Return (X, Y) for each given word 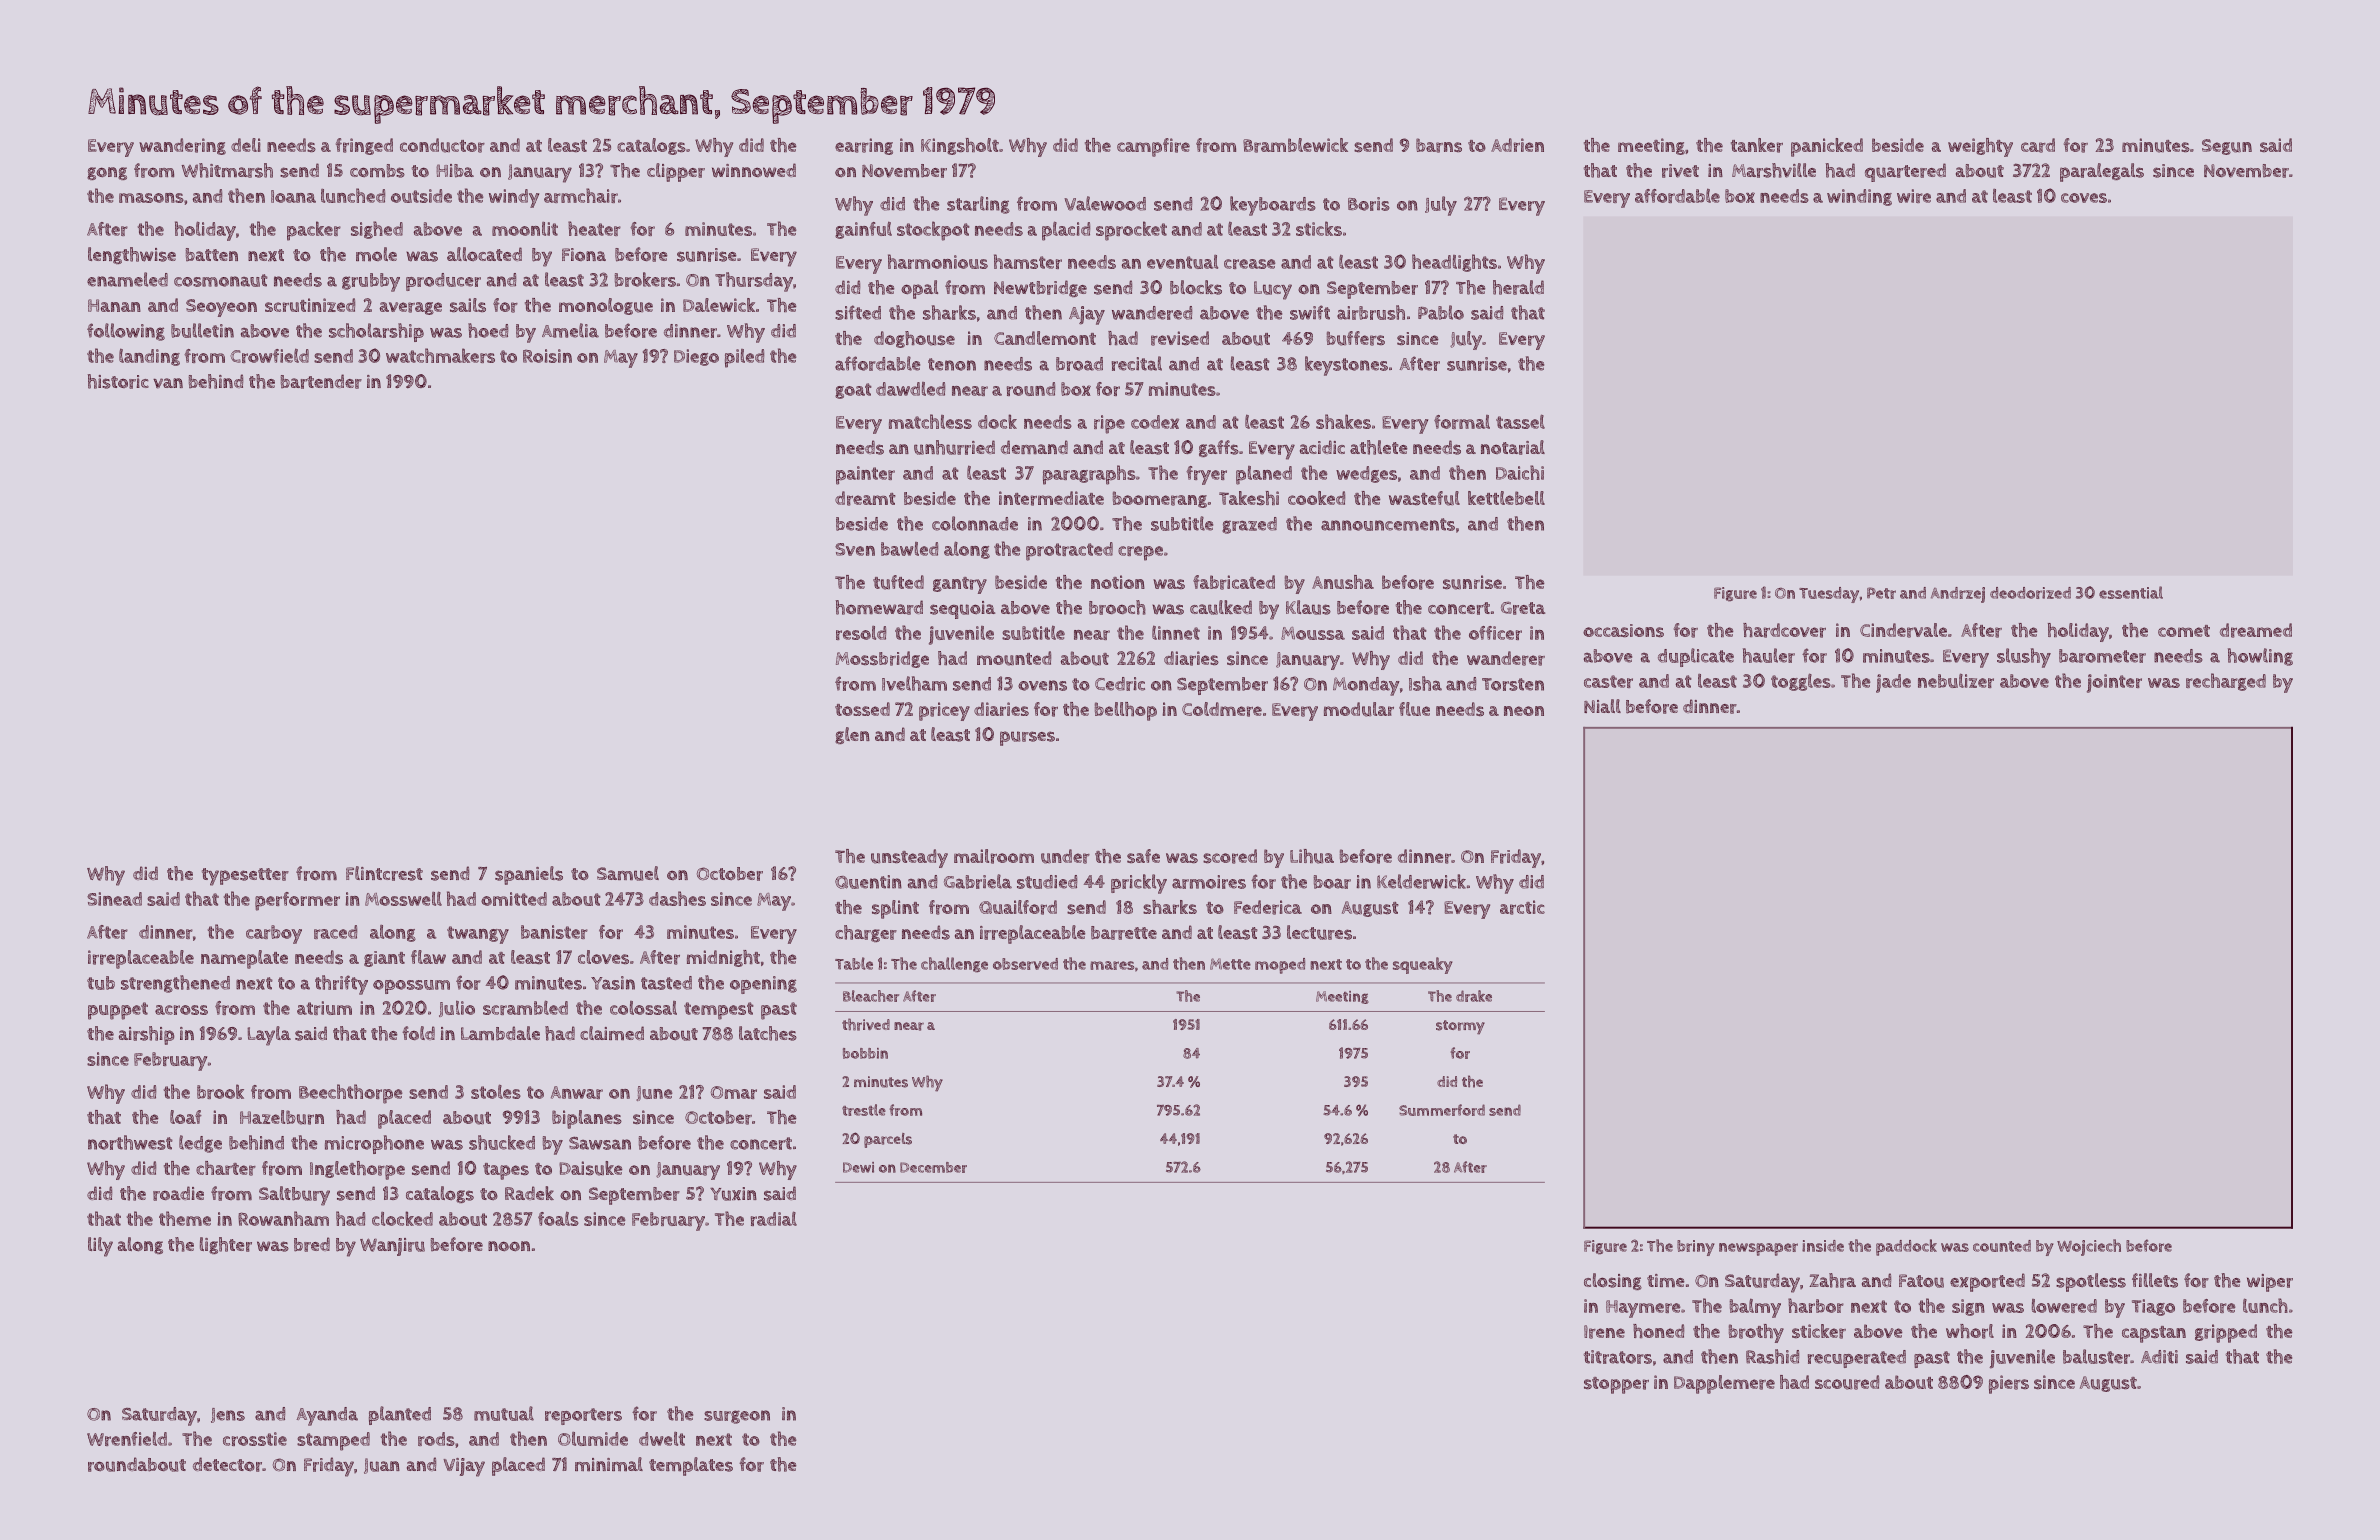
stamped (333, 1441)
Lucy (1273, 290)
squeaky (1423, 965)
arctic (1522, 907)
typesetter (245, 877)
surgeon (737, 1417)
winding (1859, 197)
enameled (127, 279)
